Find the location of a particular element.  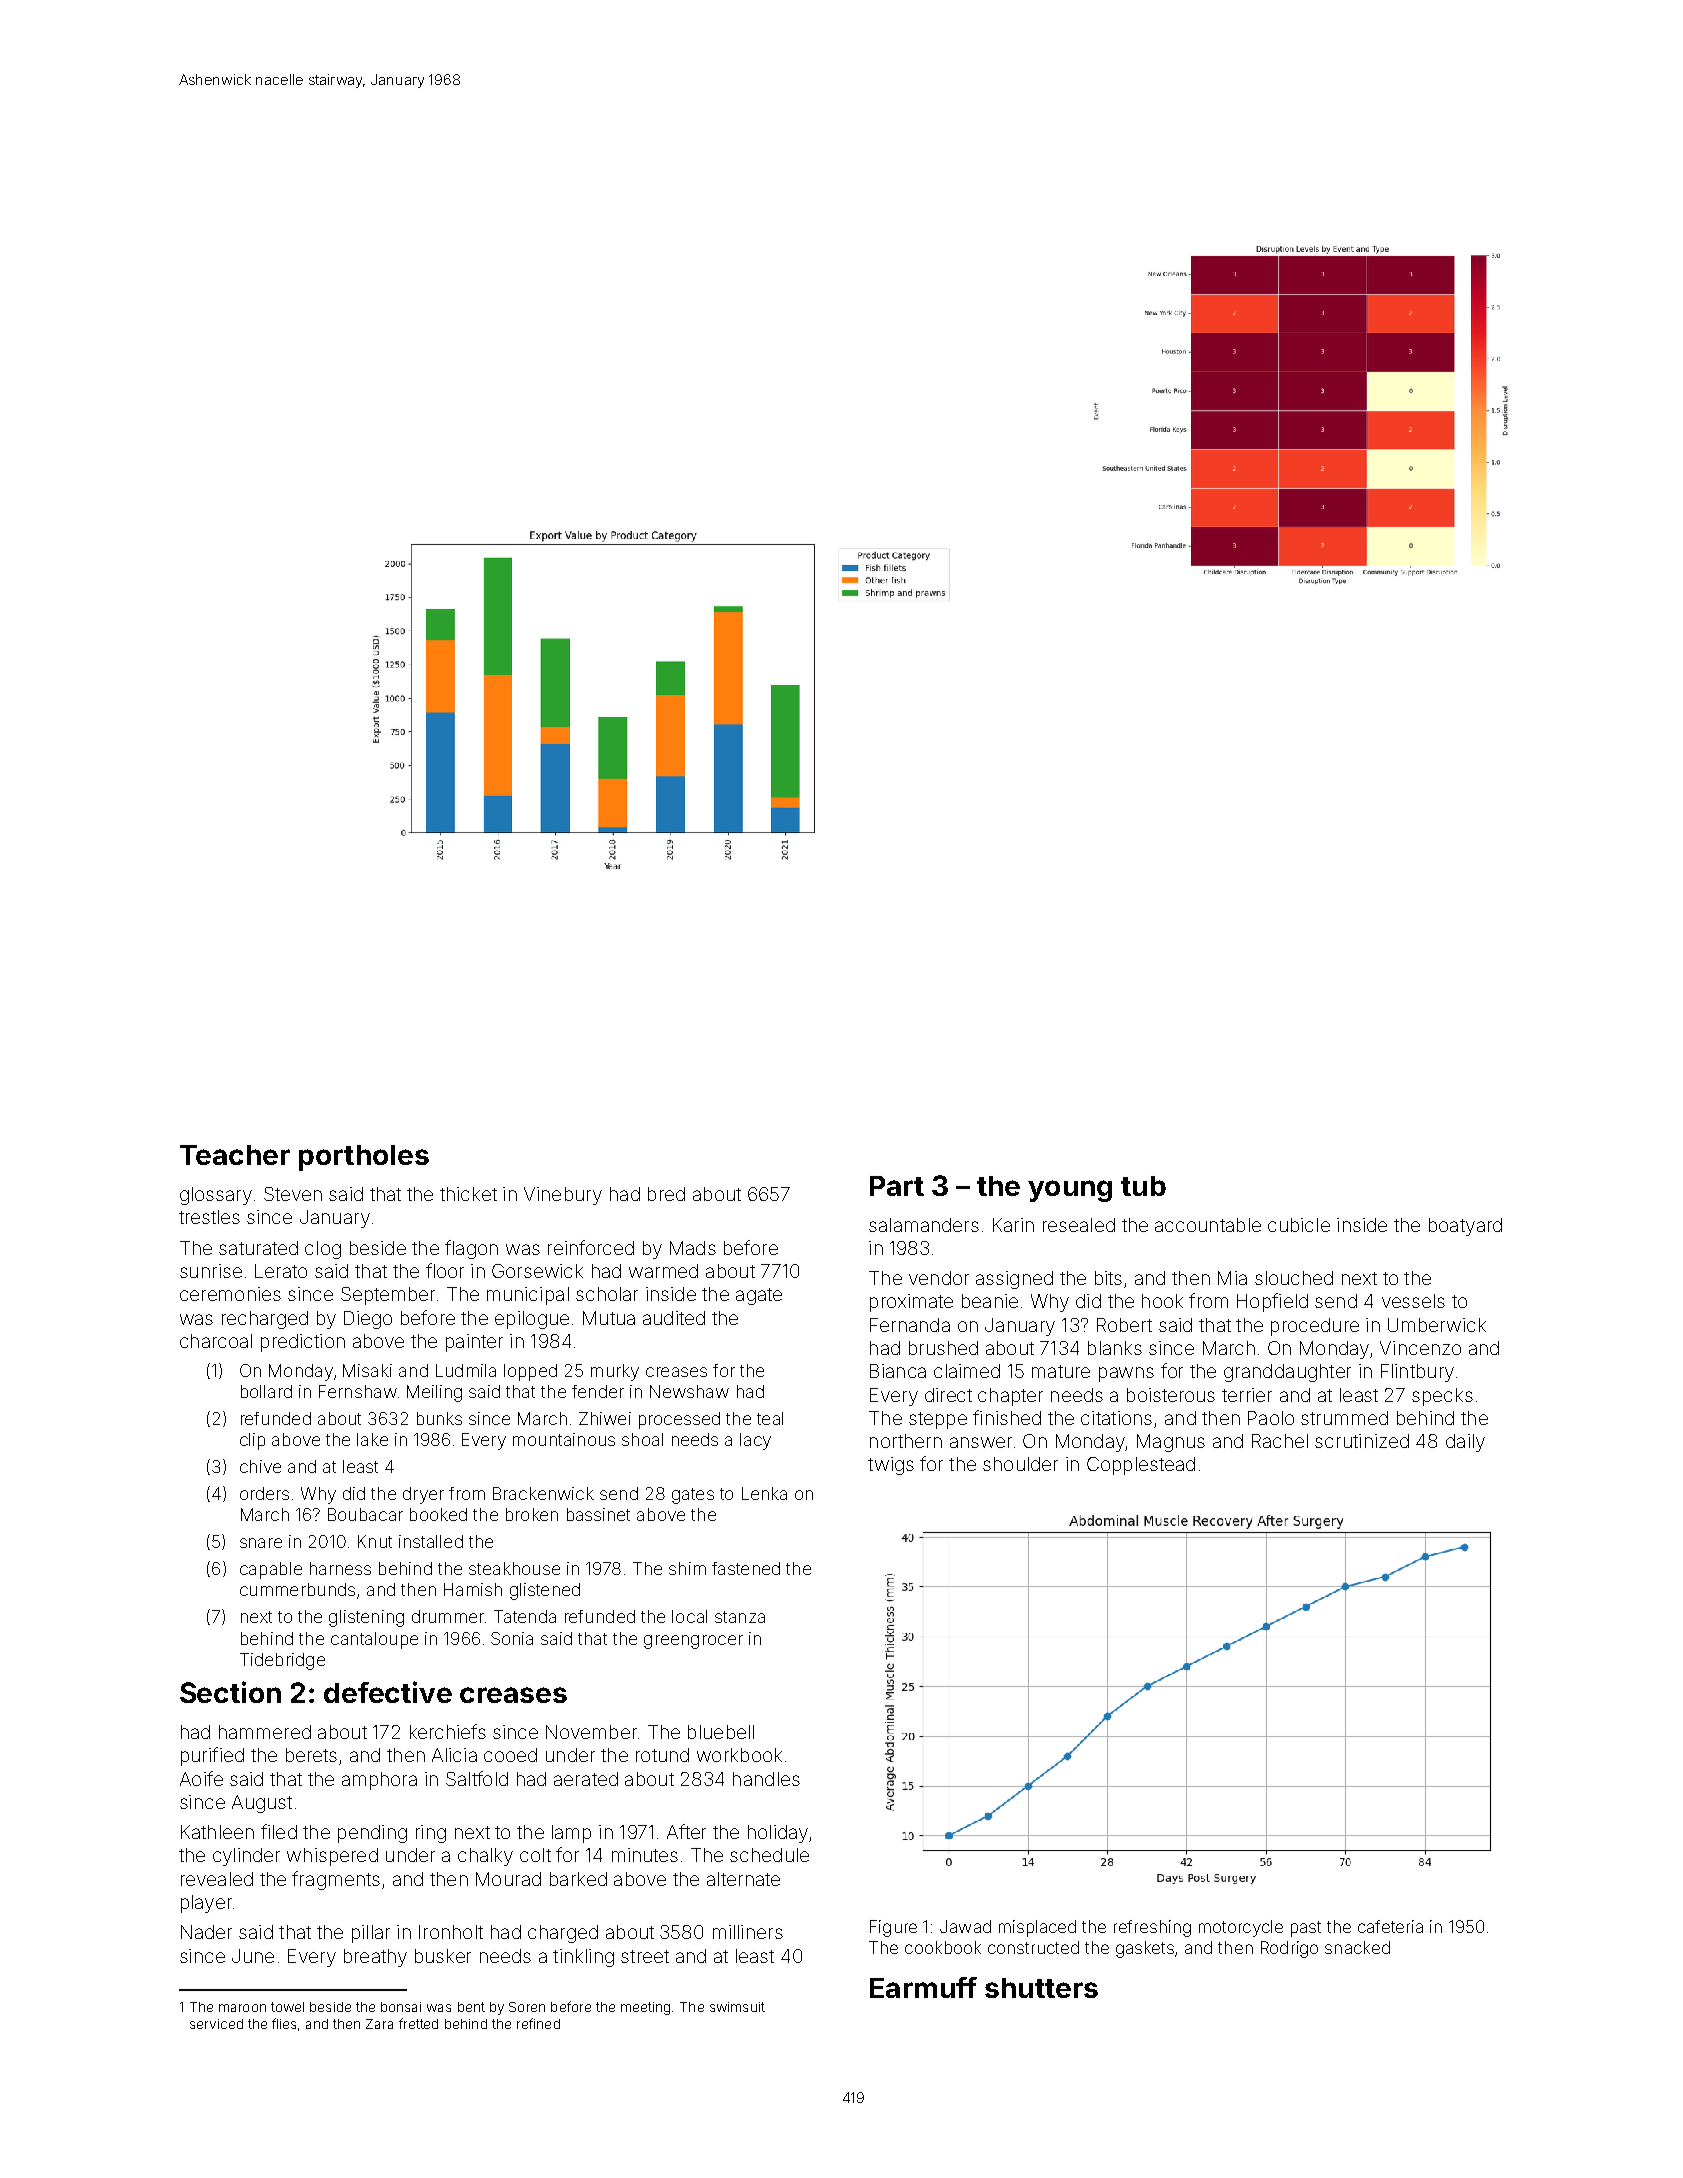

cooed is located at coordinates (510, 1755).
